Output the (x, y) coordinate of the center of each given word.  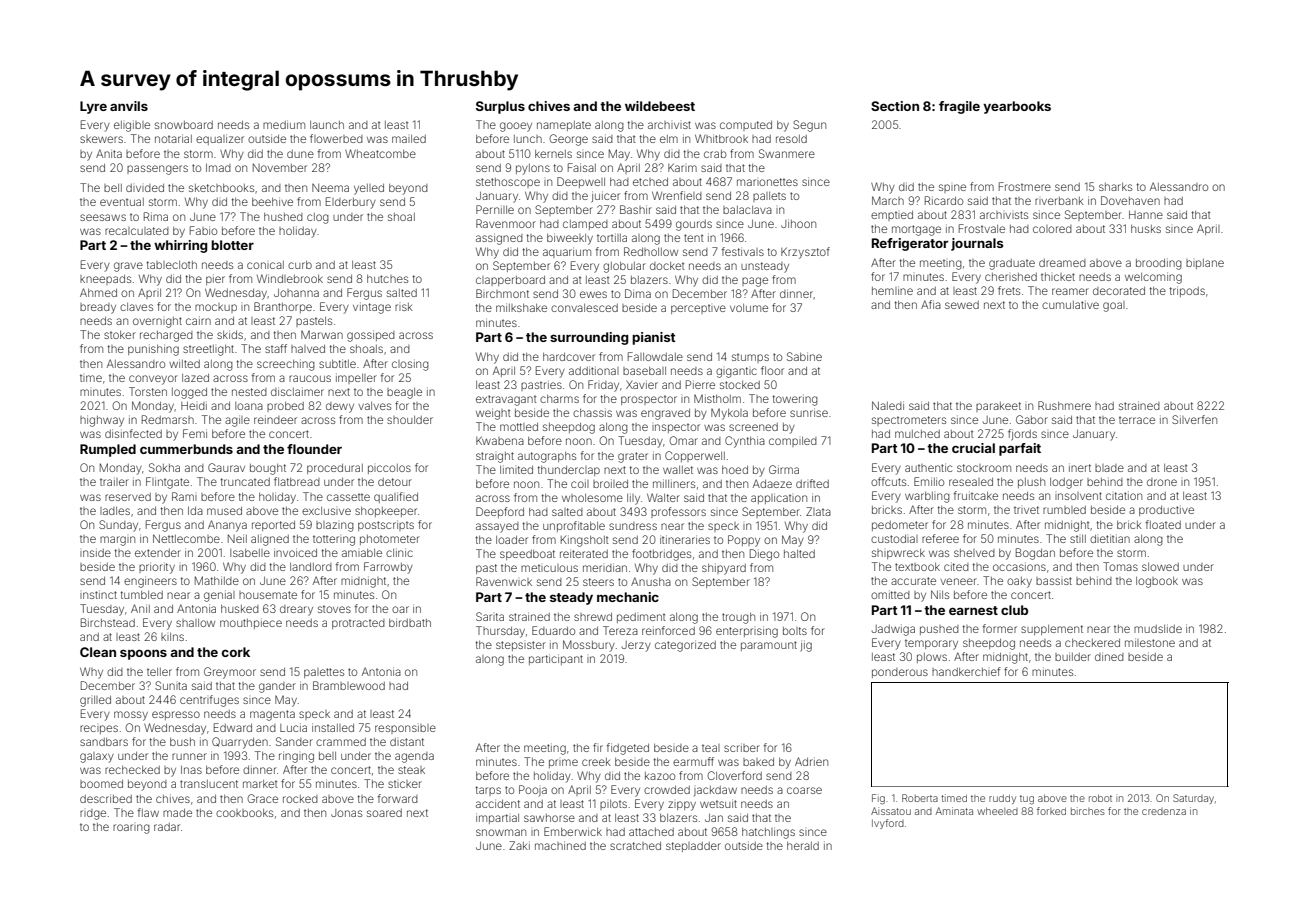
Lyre (93, 107)
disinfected (133, 433)
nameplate (564, 126)
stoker (120, 335)
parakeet (998, 407)
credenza (1164, 811)
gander (277, 687)
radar (167, 827)
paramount (769, 646)
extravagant (506, 400)
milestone (1150, 642)
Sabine (804, 356)
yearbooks (1017, 107)
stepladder (693, 847)
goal (1114, 306)
